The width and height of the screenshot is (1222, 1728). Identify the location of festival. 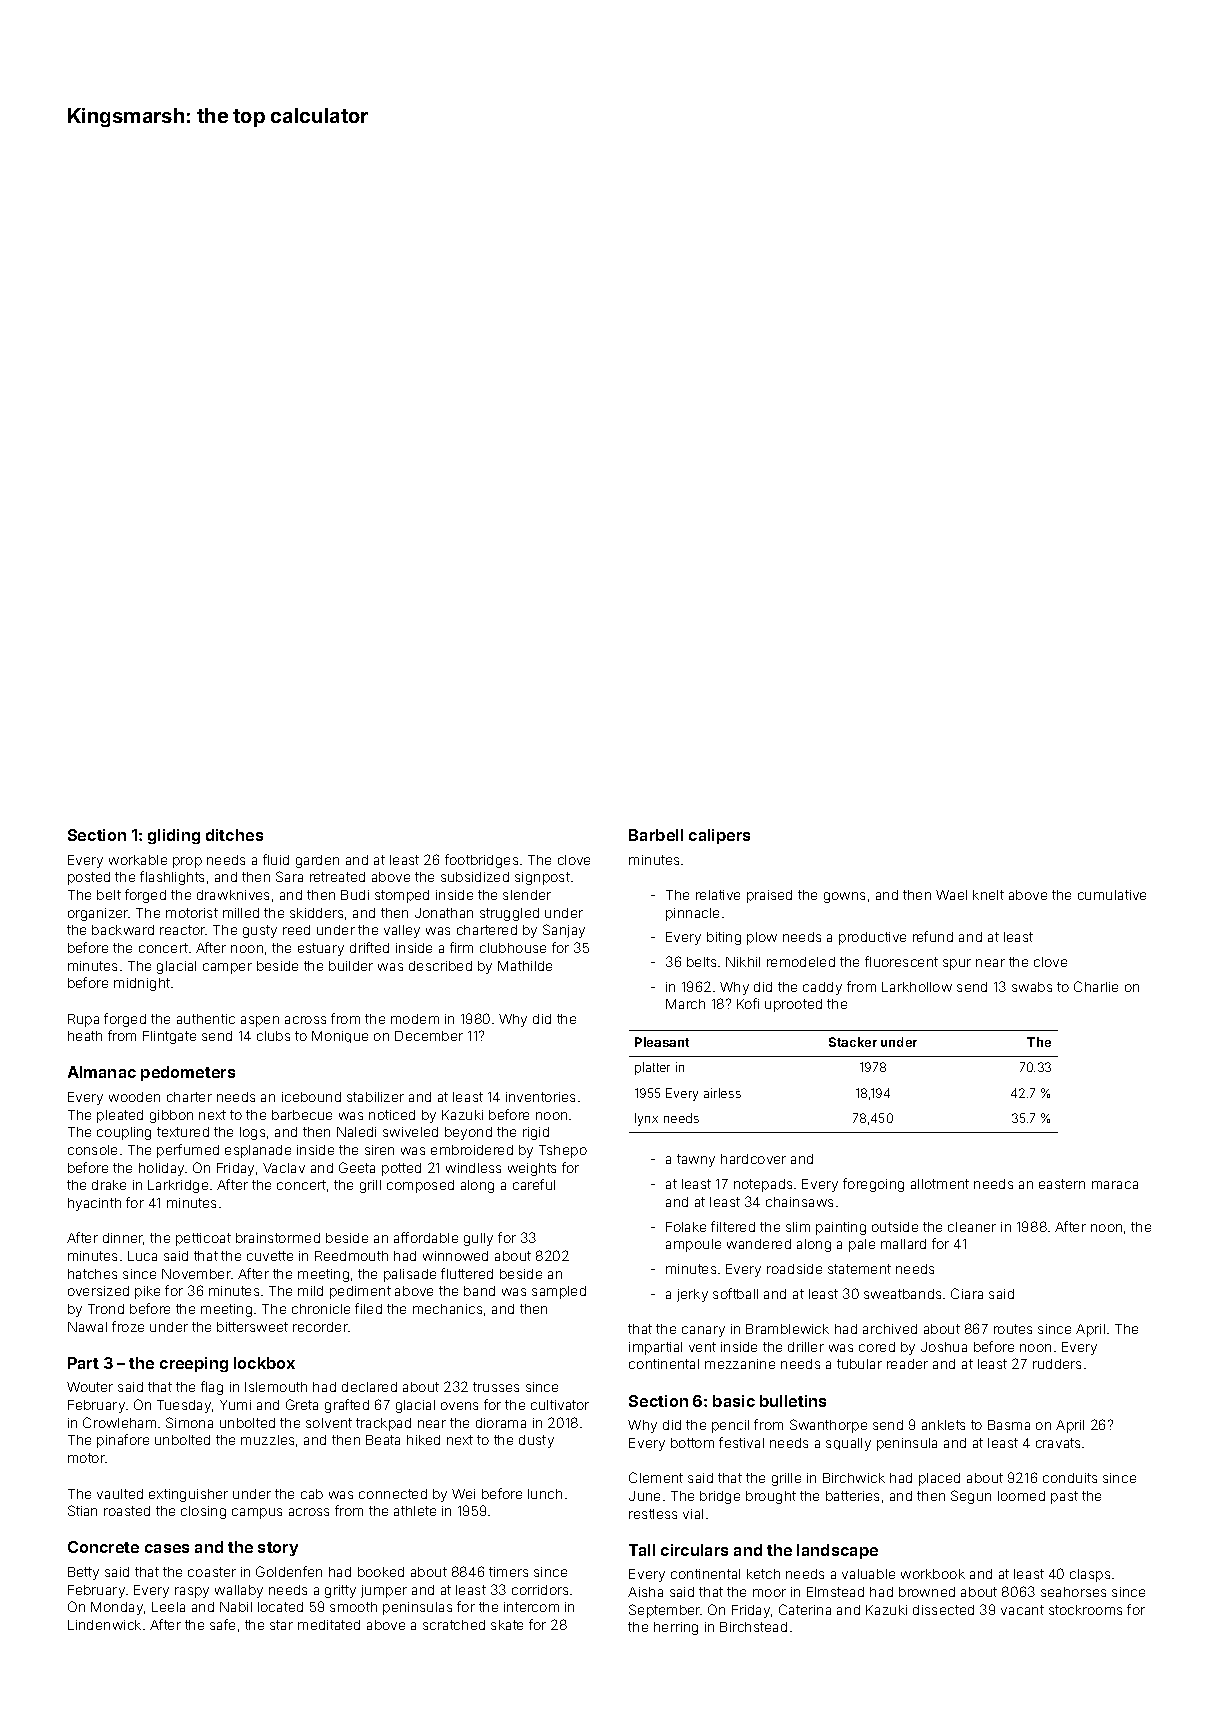
(741, 1442).
